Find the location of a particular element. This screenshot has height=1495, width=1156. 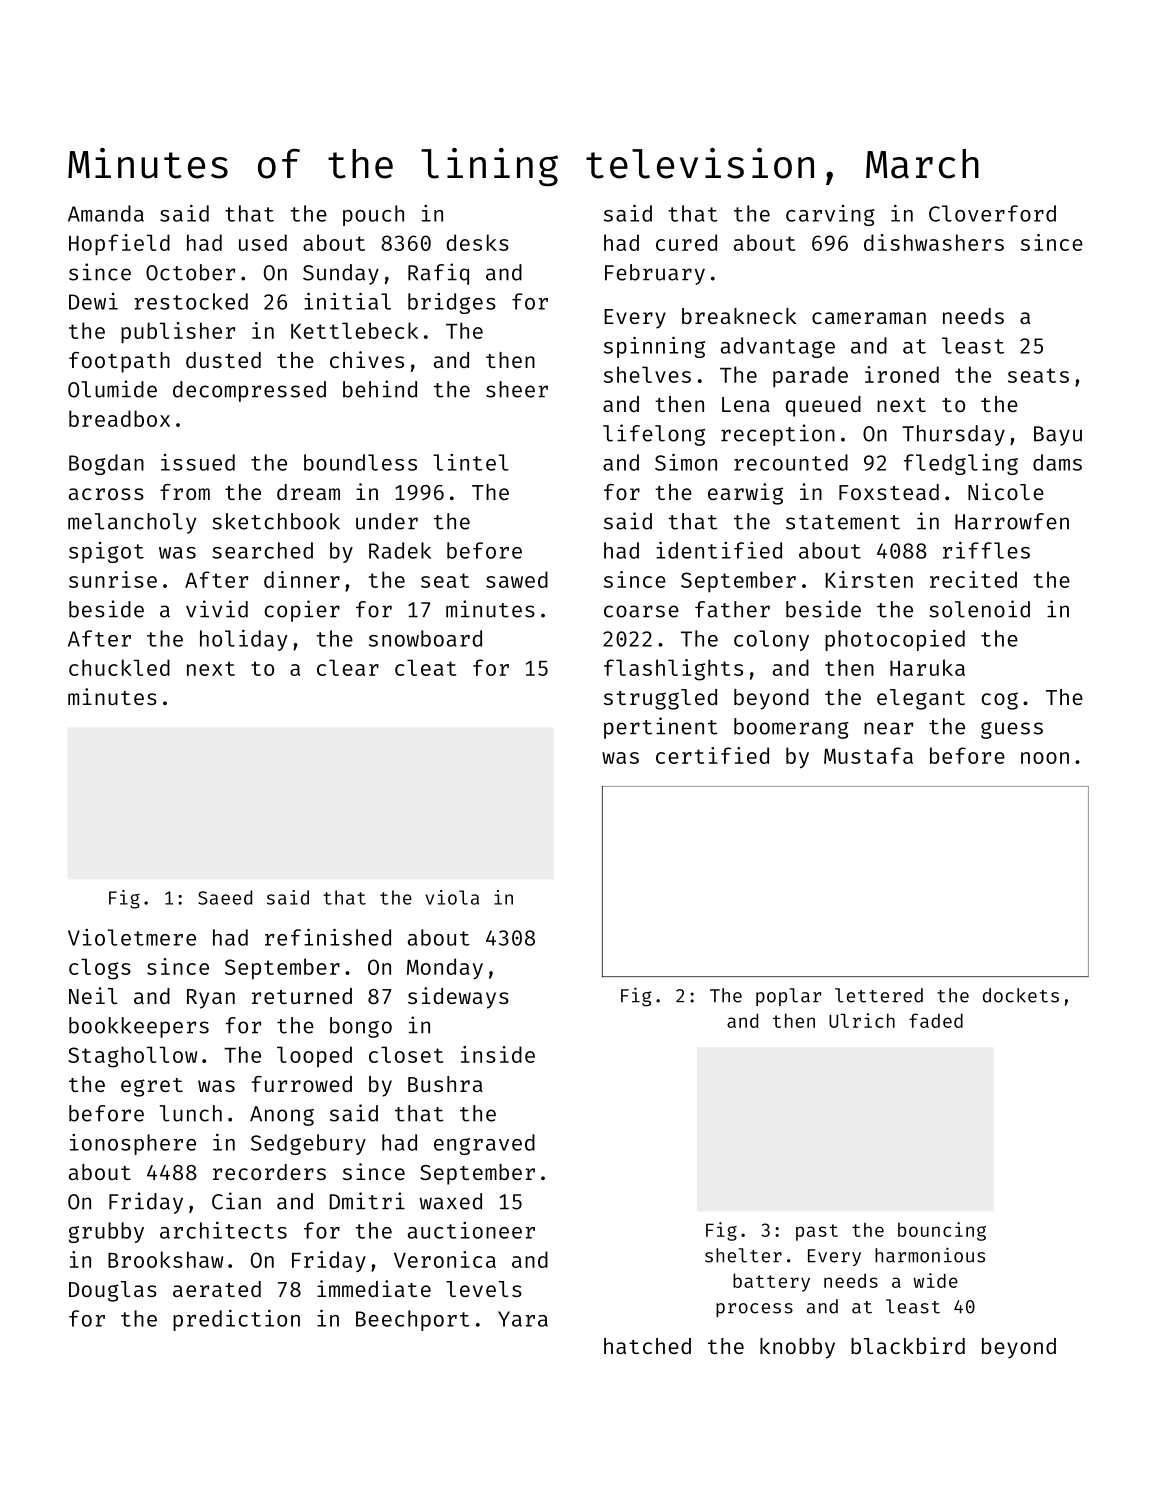

Amanda is located at coordinates (106, 213).
